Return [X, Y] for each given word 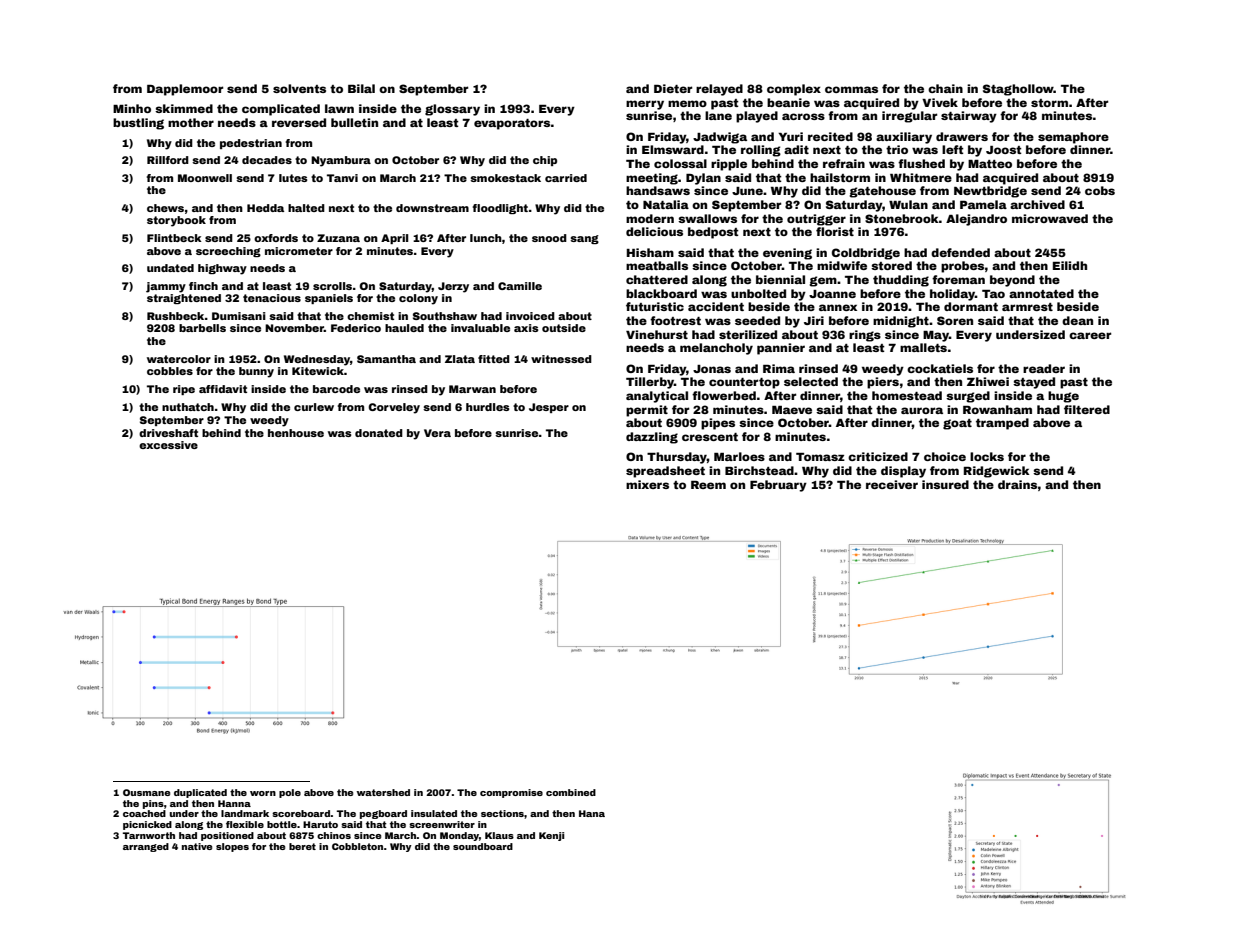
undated [170, 268]
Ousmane [146, 792]
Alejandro [976, 220]
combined [571, 792]
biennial [780, 279]
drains [1018, 484]
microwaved [1050, 218]
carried [566, 178]
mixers [647, 484]
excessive [168, 445]
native [197, 846]
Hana [592, 813]
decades [267, 160]
